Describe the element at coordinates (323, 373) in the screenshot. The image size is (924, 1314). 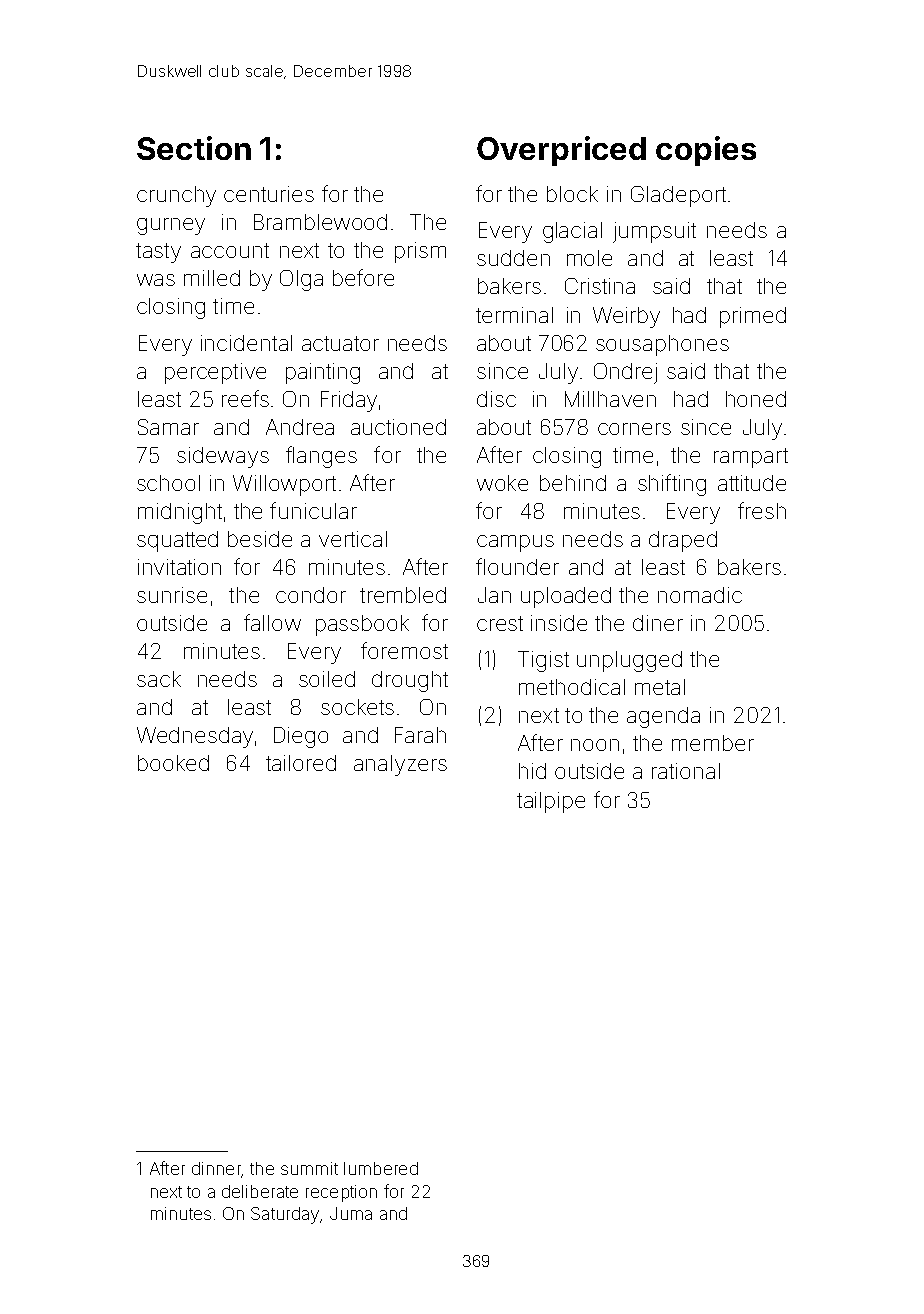
I see `painting` at that location.
